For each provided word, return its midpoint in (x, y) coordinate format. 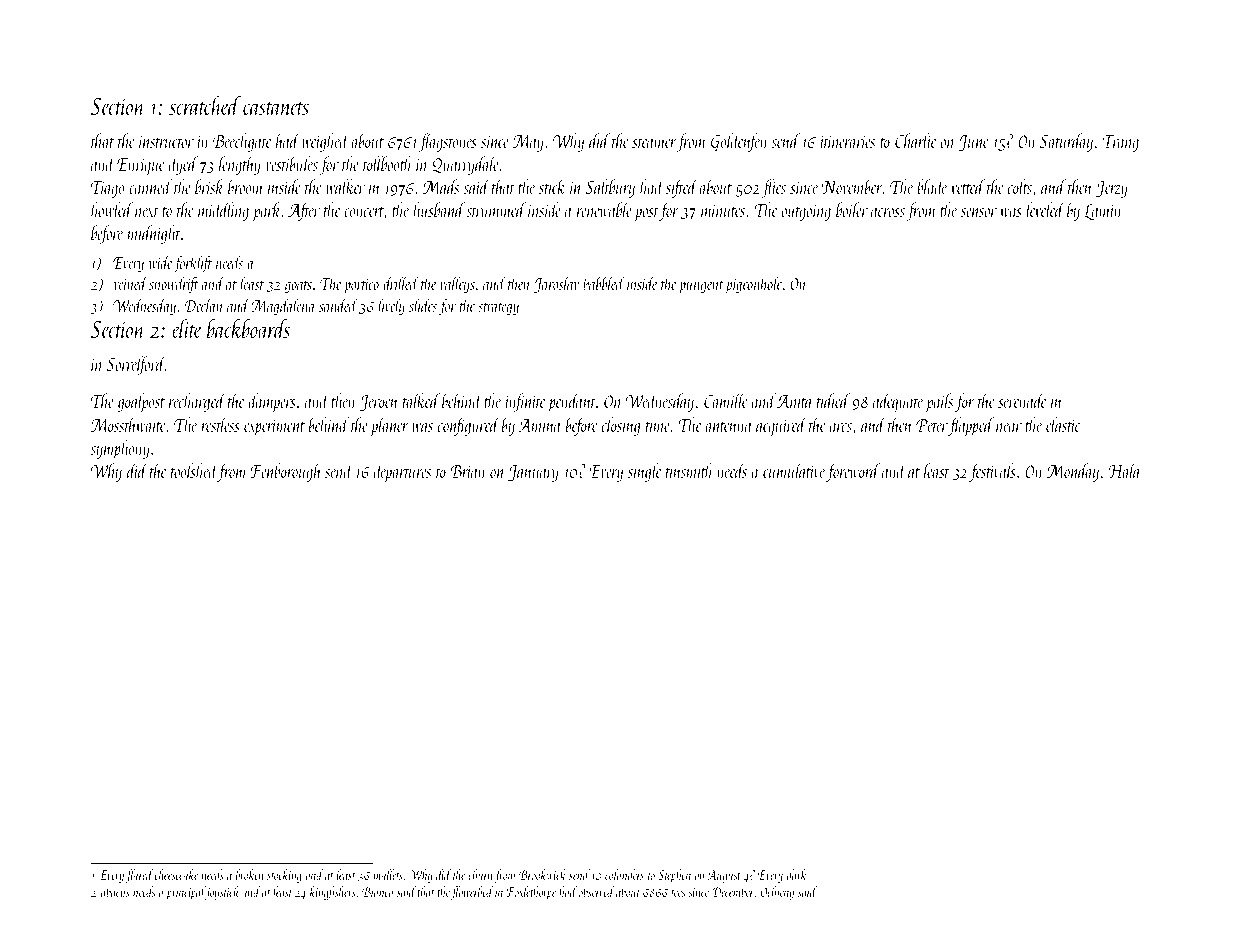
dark (796, 874)
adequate (898, 402)
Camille (726, 400)
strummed (496, 209)
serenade (1022, 400)
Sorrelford (136, 365)
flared (139, 876)
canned (150, 186)
